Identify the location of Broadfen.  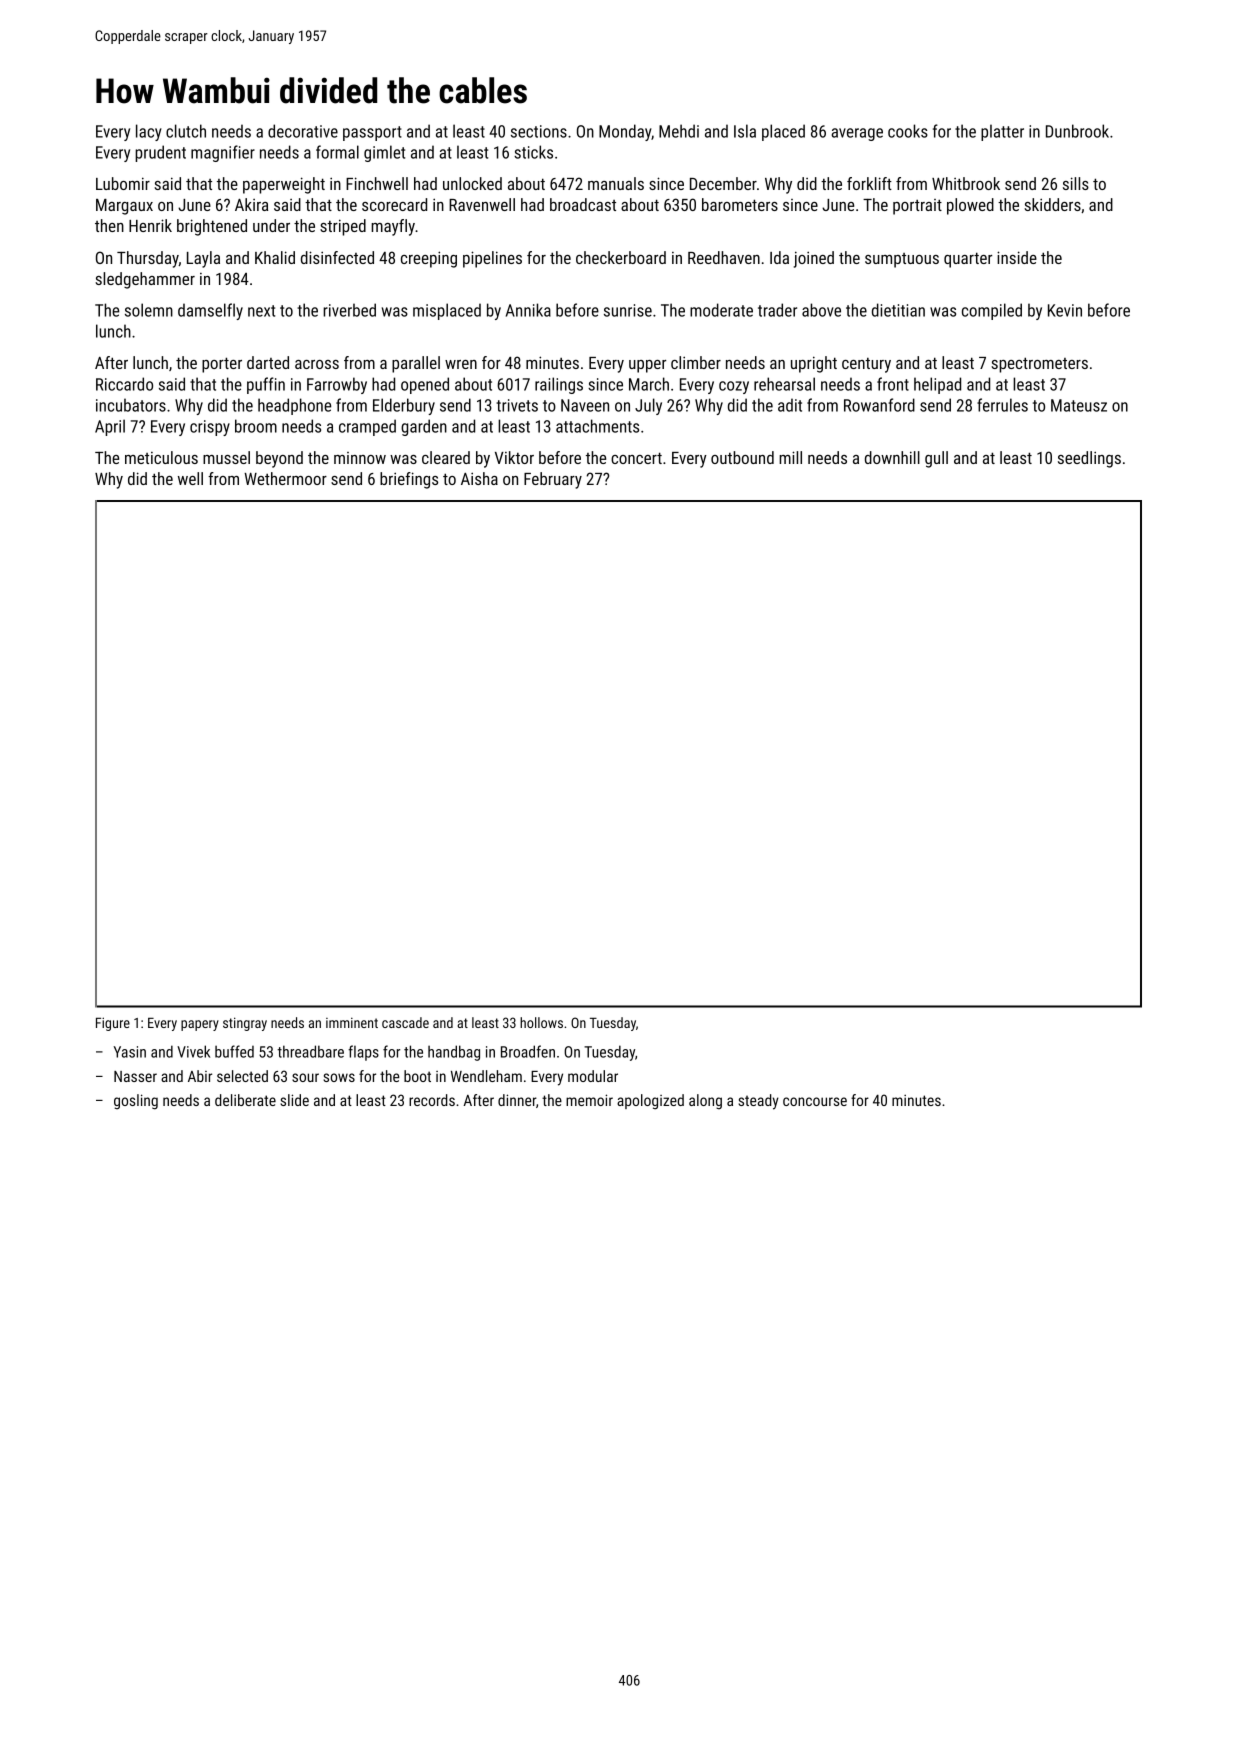
(528, 1051).
